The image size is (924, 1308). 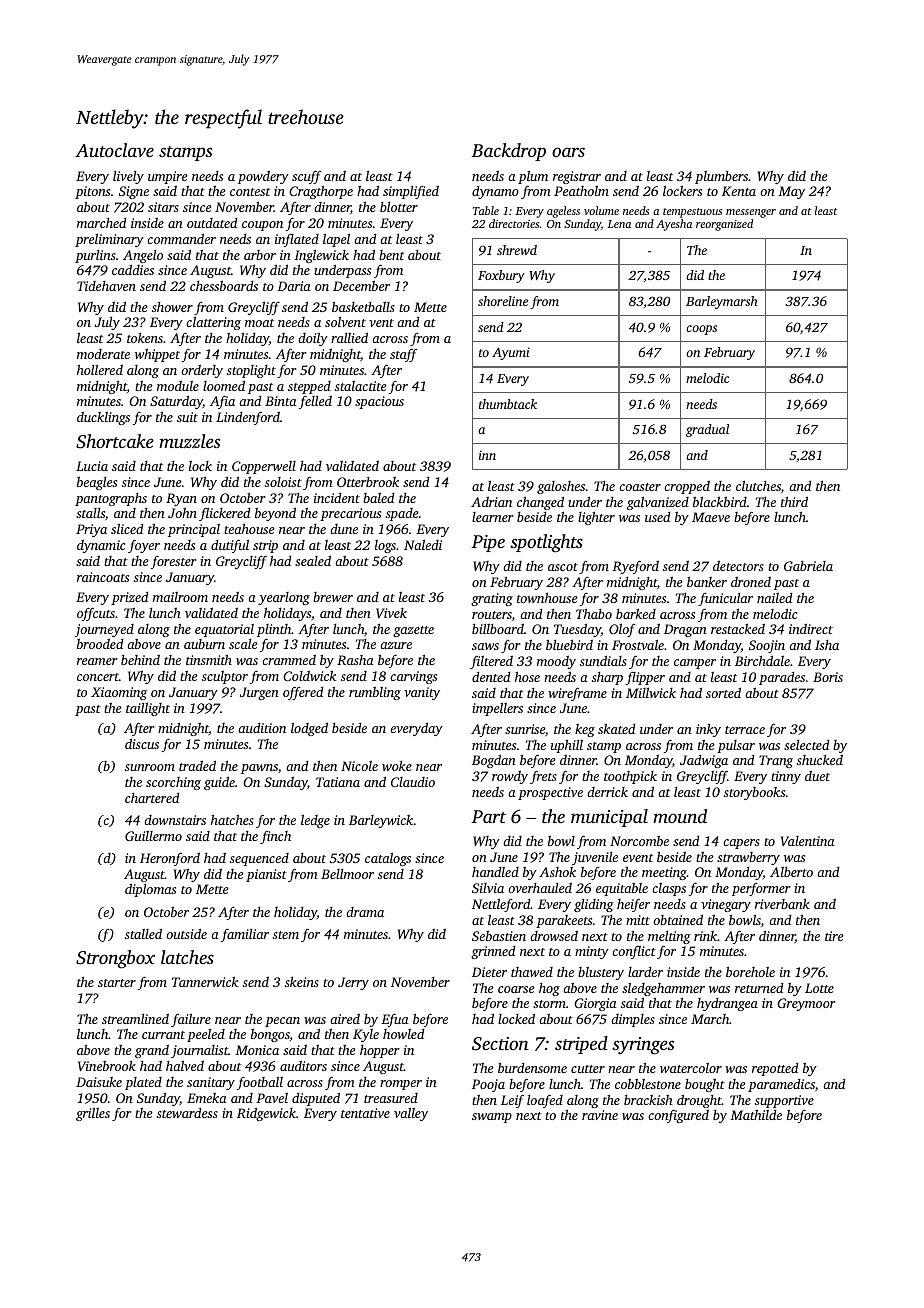 What do you see at coordinates (808, 566) in the screenshot?
I see `Gabriela` at bounding box center [808, 566].
